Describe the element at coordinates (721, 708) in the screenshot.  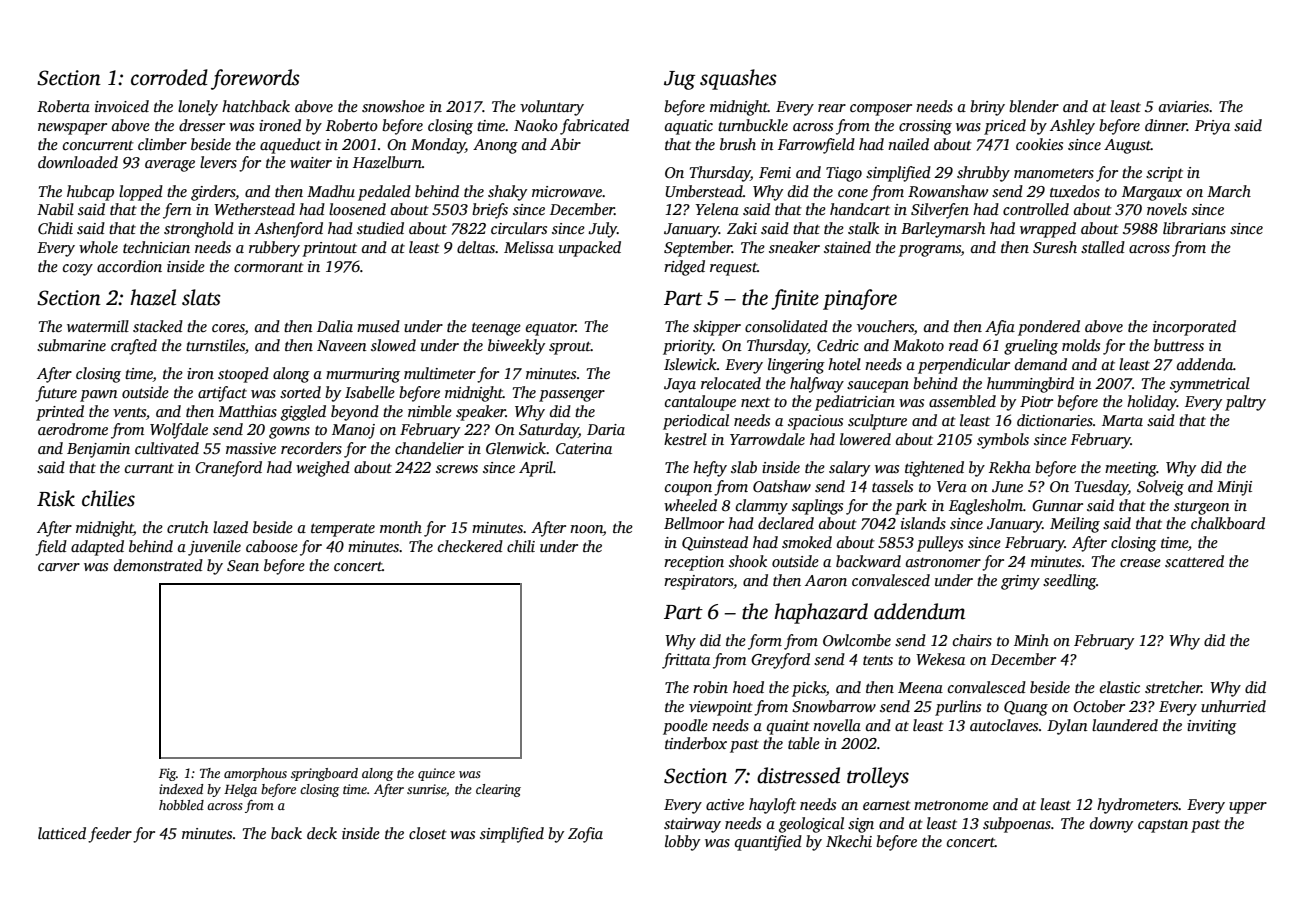
I see `viewpoint` at that location.
